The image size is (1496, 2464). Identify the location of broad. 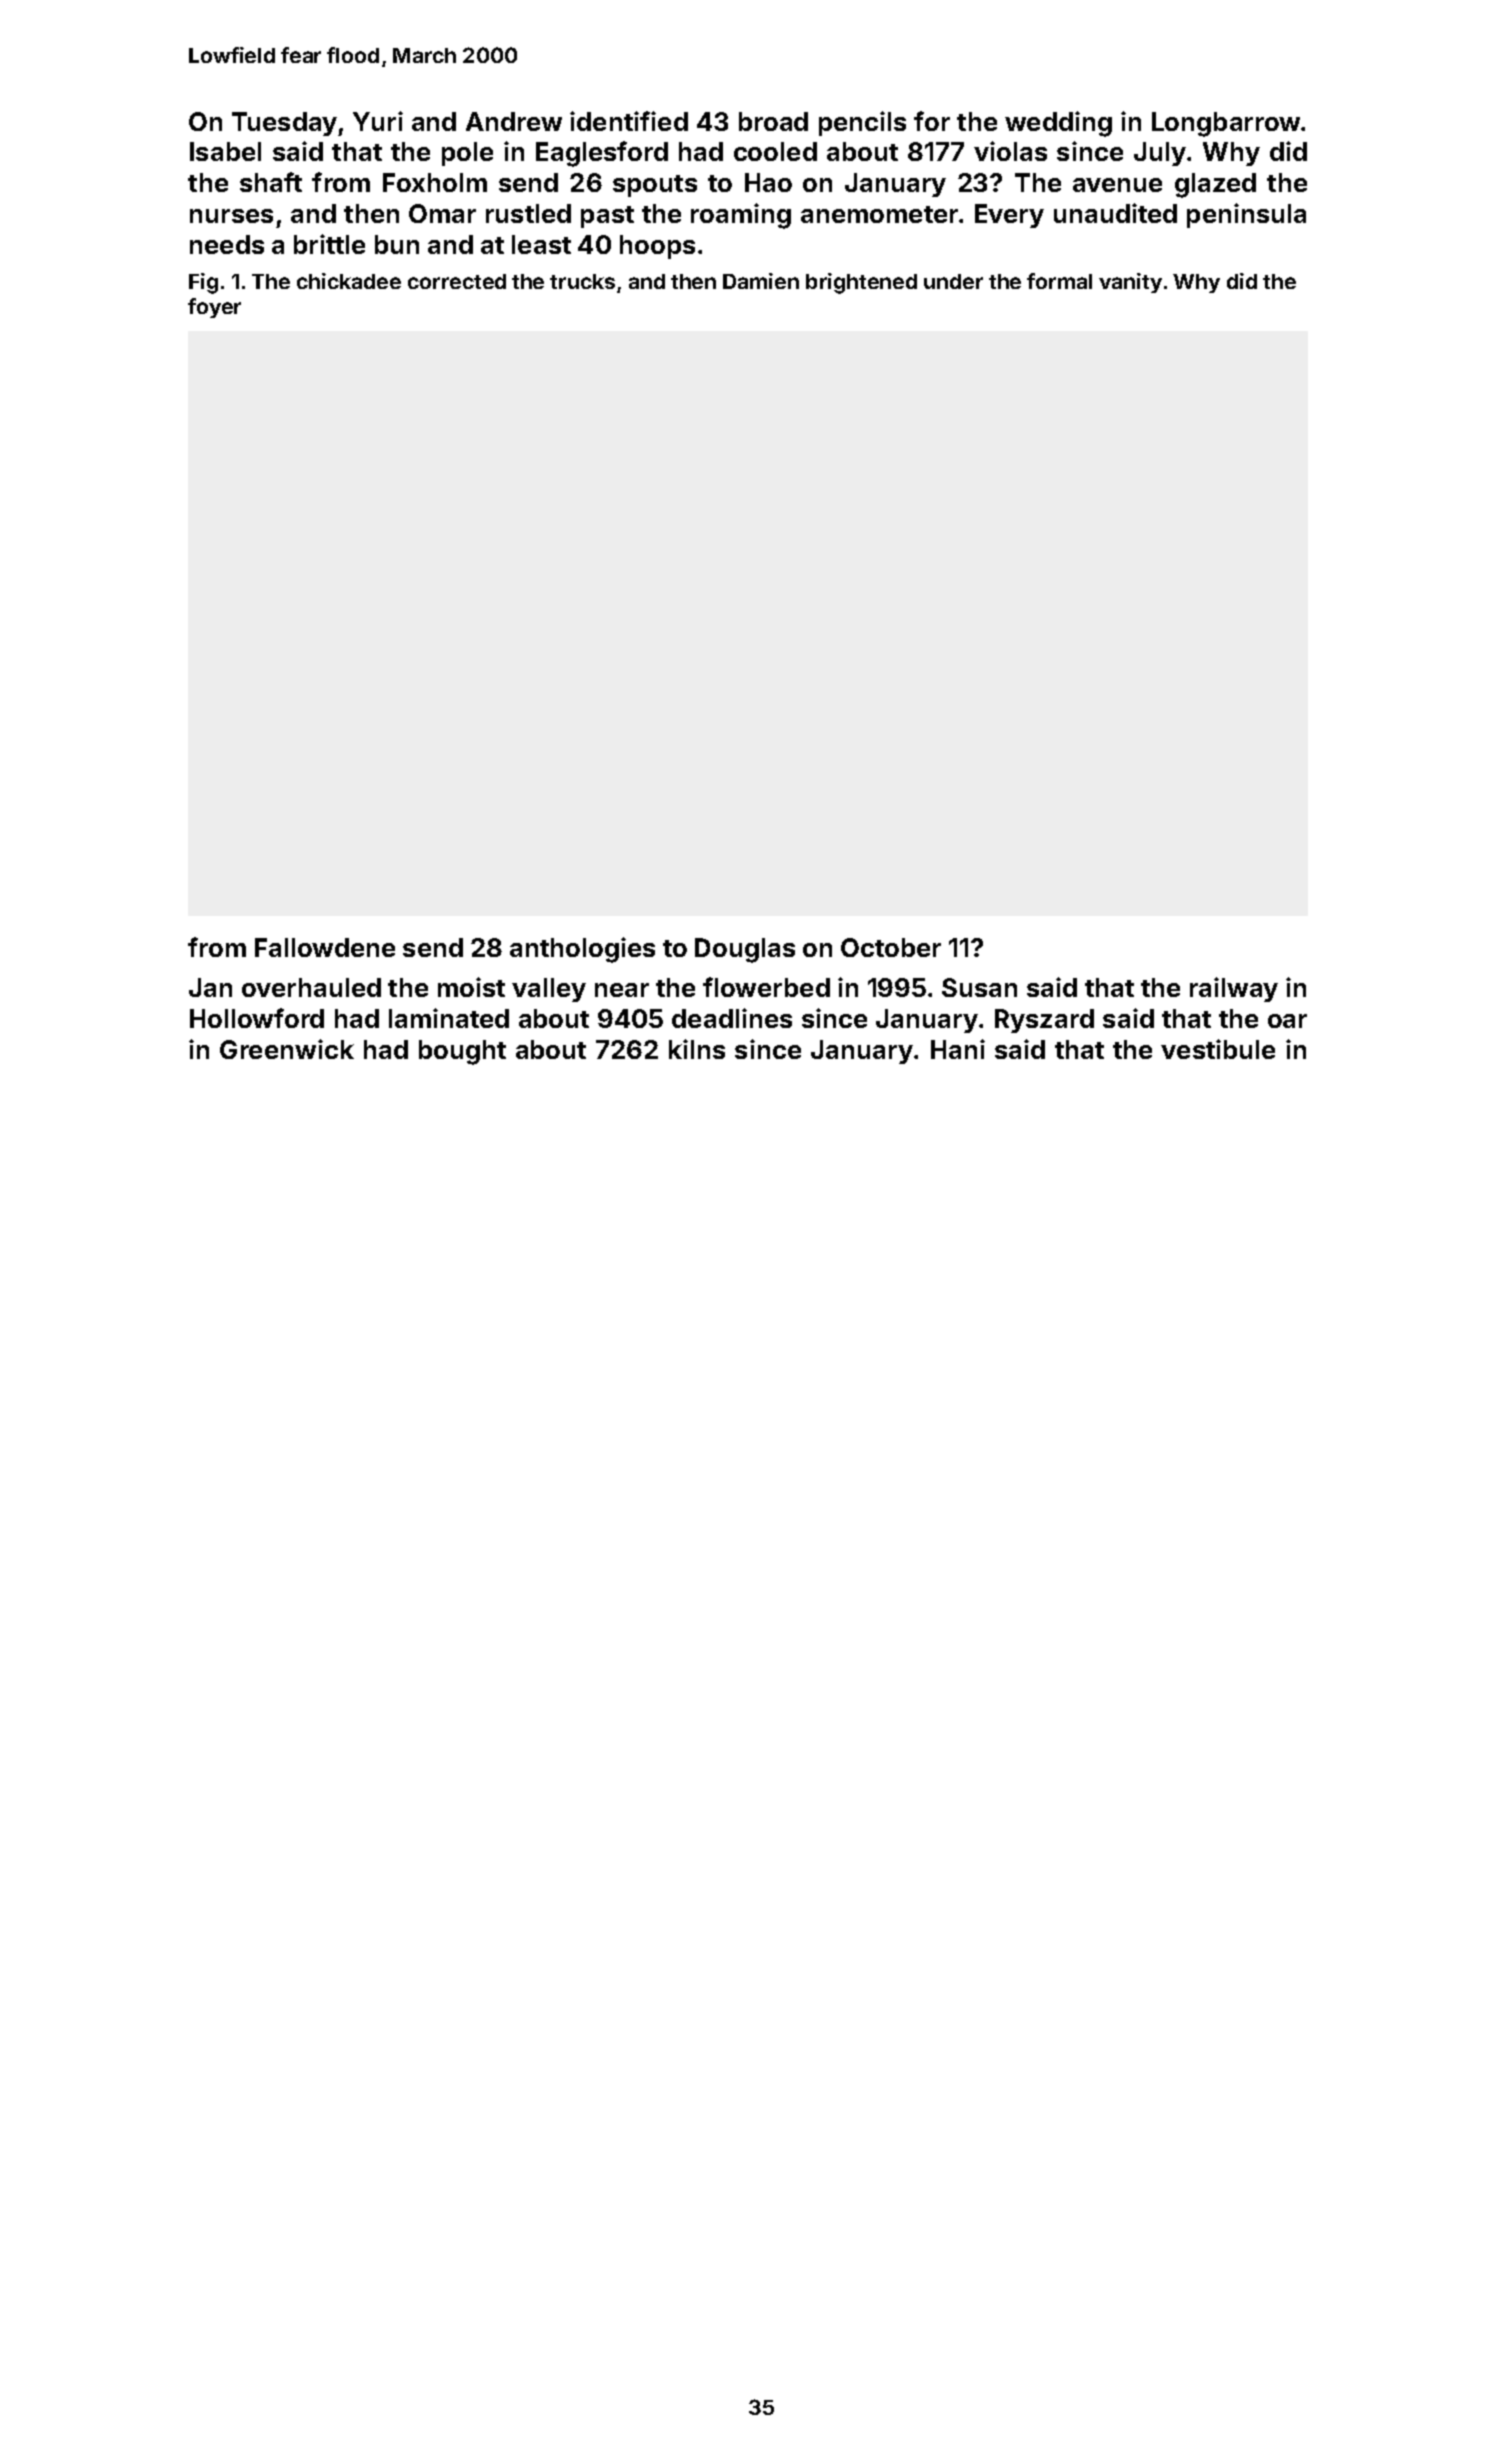
(773, 121).
